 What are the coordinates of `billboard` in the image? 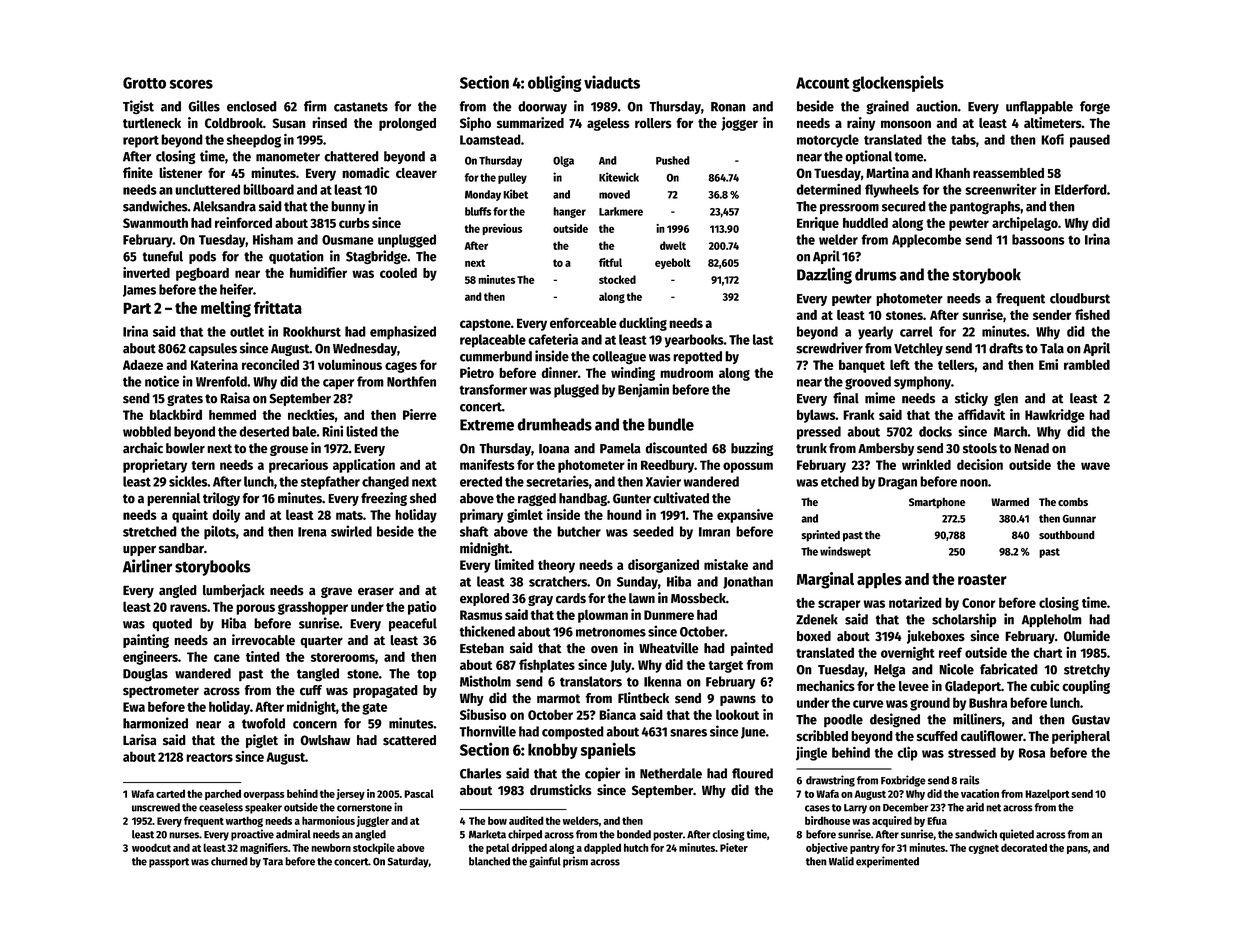 It's located at (268, 189).
